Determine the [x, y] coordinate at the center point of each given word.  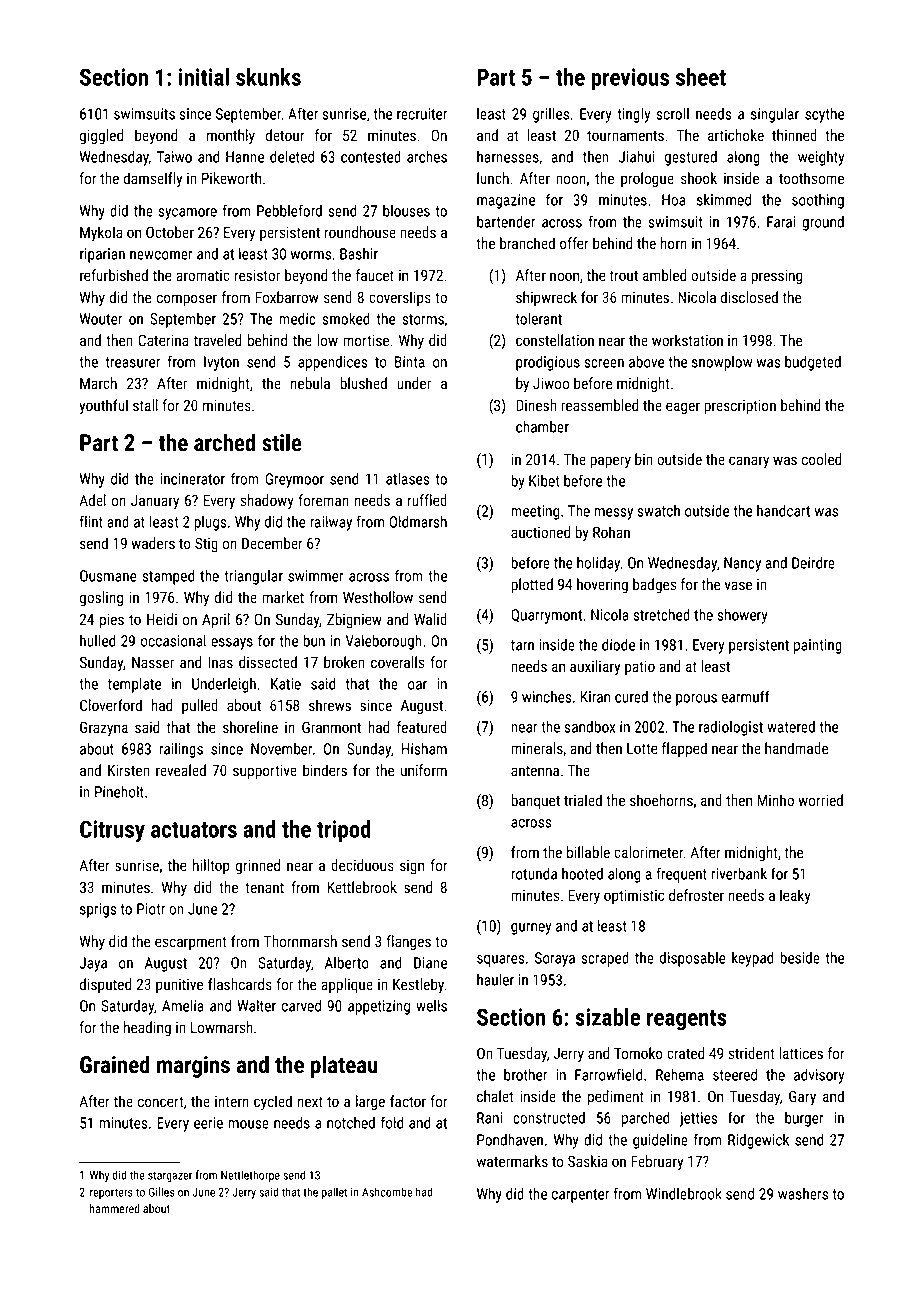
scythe [824, 115]
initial [204, 77]
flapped [684, 749]
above [646, 362]
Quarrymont [546, 616]
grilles [551, 115]
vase [738, 585]
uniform [424, 770]
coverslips [400, 298]
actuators [194, 830]
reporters [111, 1193]
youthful [103, 406]
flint [91, 521]
